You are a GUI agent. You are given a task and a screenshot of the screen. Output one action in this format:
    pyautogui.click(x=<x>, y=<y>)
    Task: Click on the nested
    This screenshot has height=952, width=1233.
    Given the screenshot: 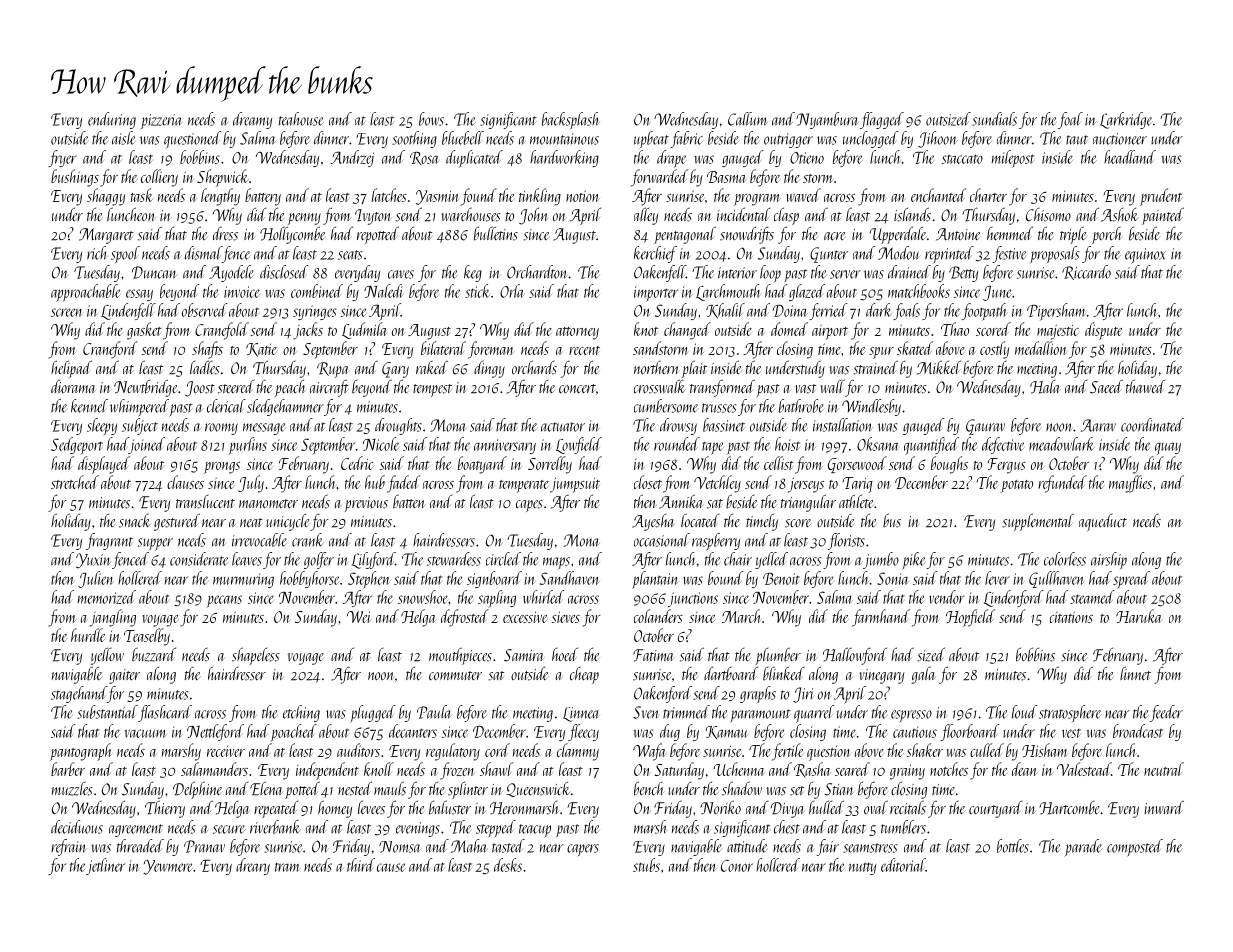 What is the action you would take?
    pyautogui.click(x=355, y=788)
